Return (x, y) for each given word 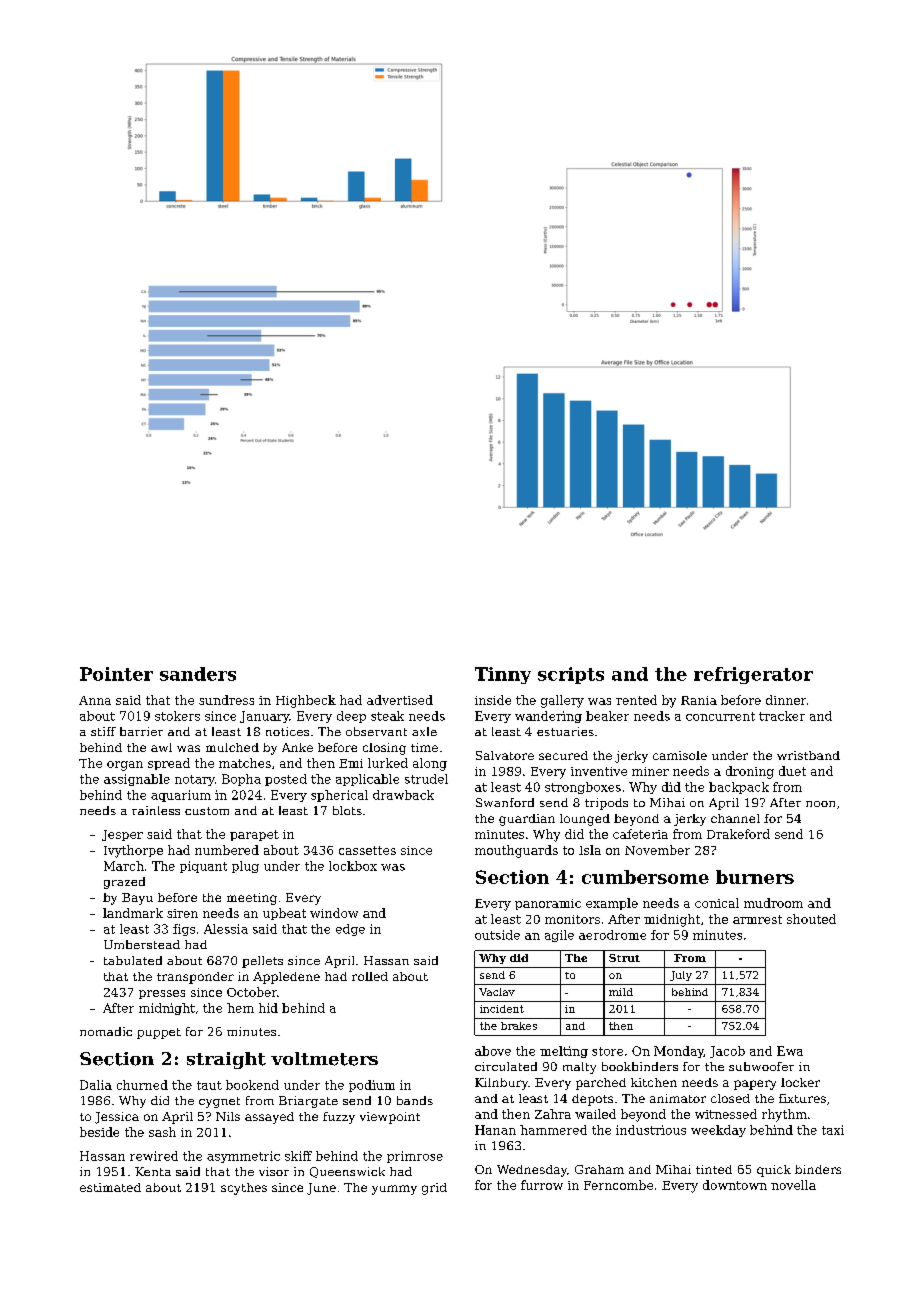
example (612, 904)
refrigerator (753, 675)
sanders (198, 674)
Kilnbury (501, 1084)
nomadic (106, 1031)
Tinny (503, 675)
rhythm (784, 1115)
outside (497, 935)
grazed (124, 883)
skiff (298, 1156)
